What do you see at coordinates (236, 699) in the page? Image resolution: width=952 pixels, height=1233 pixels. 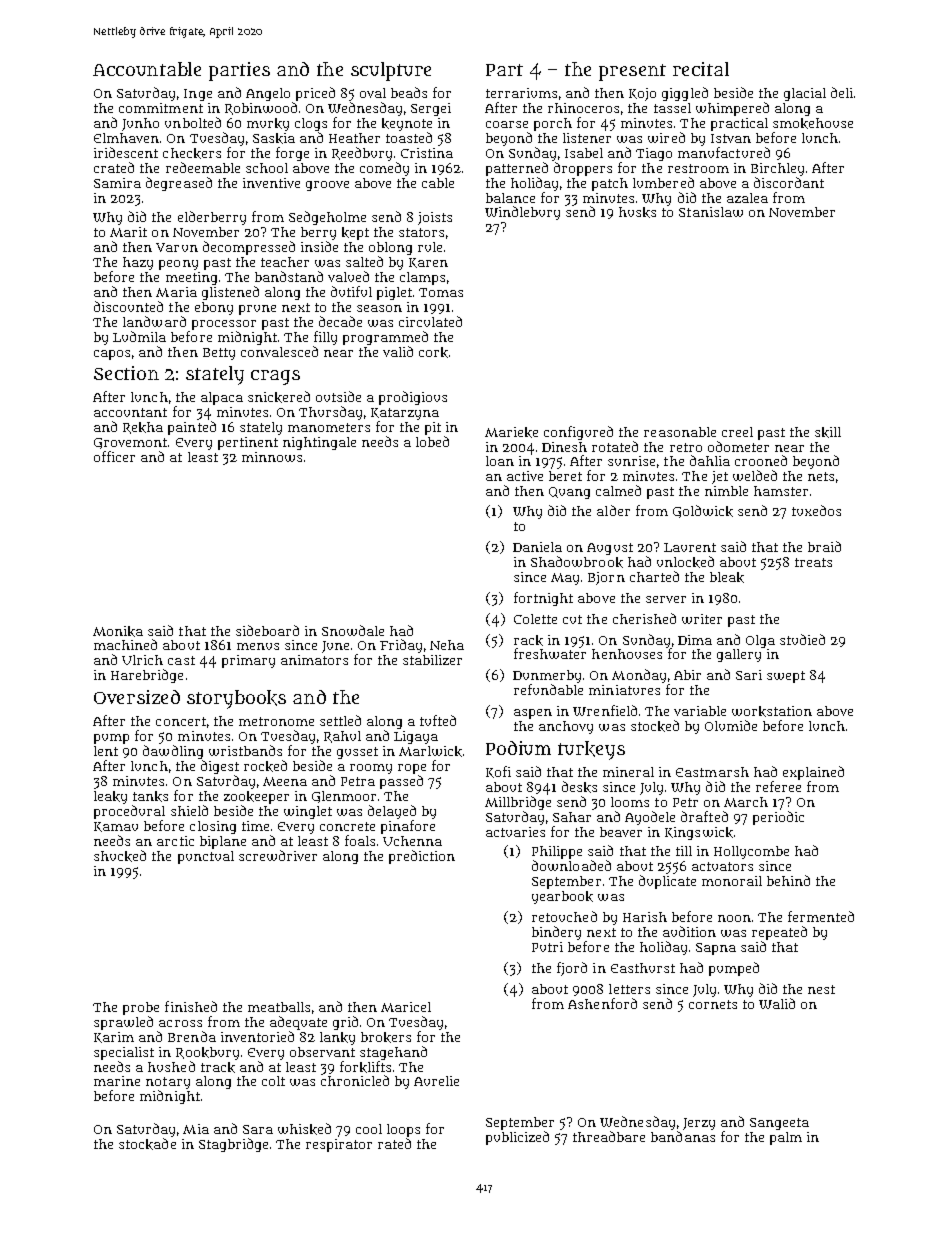 I see `storybooks` at bounding box center [236, 699].
